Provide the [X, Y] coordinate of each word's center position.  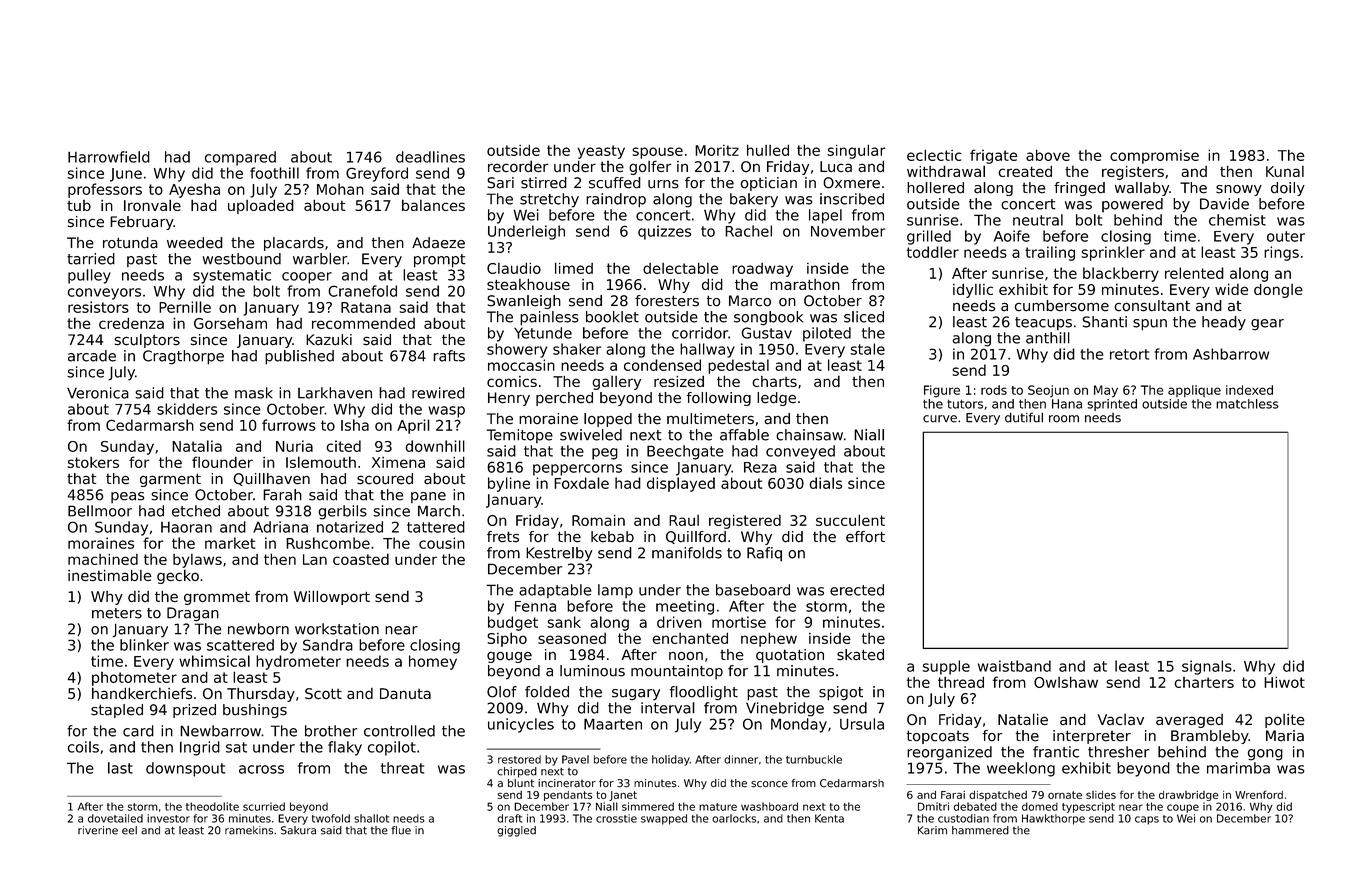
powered [1132, 205]
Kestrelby [559, 554]
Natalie [1023, 719]
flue [401, 830]
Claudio [514, 268]
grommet [217, 598]
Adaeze [438, 243]
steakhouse [528, 284]
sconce [769, 784]
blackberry [1121, 274]
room [1064, 419]
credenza [131, 323]
